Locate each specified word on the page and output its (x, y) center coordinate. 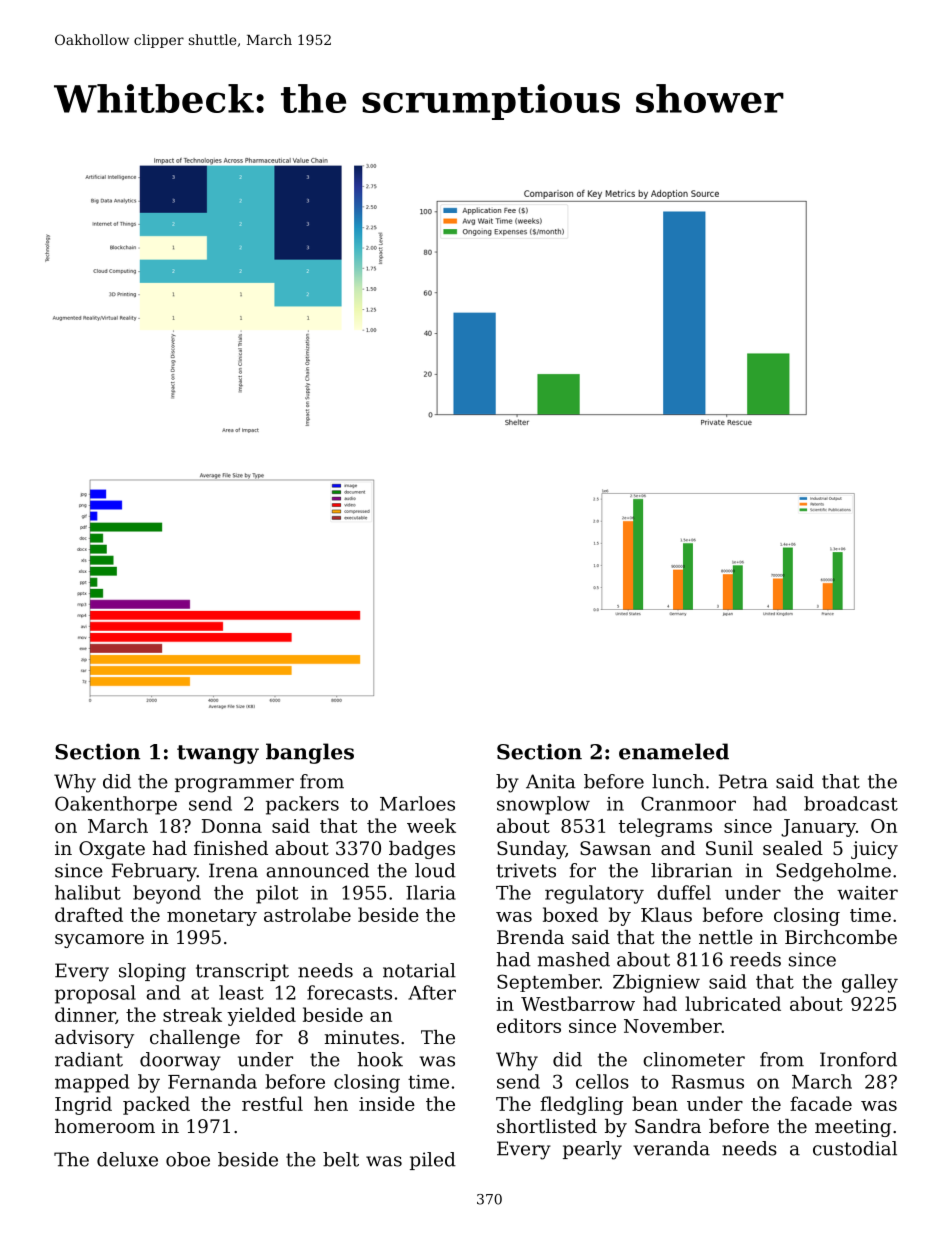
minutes (362, 1037)
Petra (743, 781)
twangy (218, 754)
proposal (95, 994)
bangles (310, 753)
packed (156, 1105)
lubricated (733, 1003)
